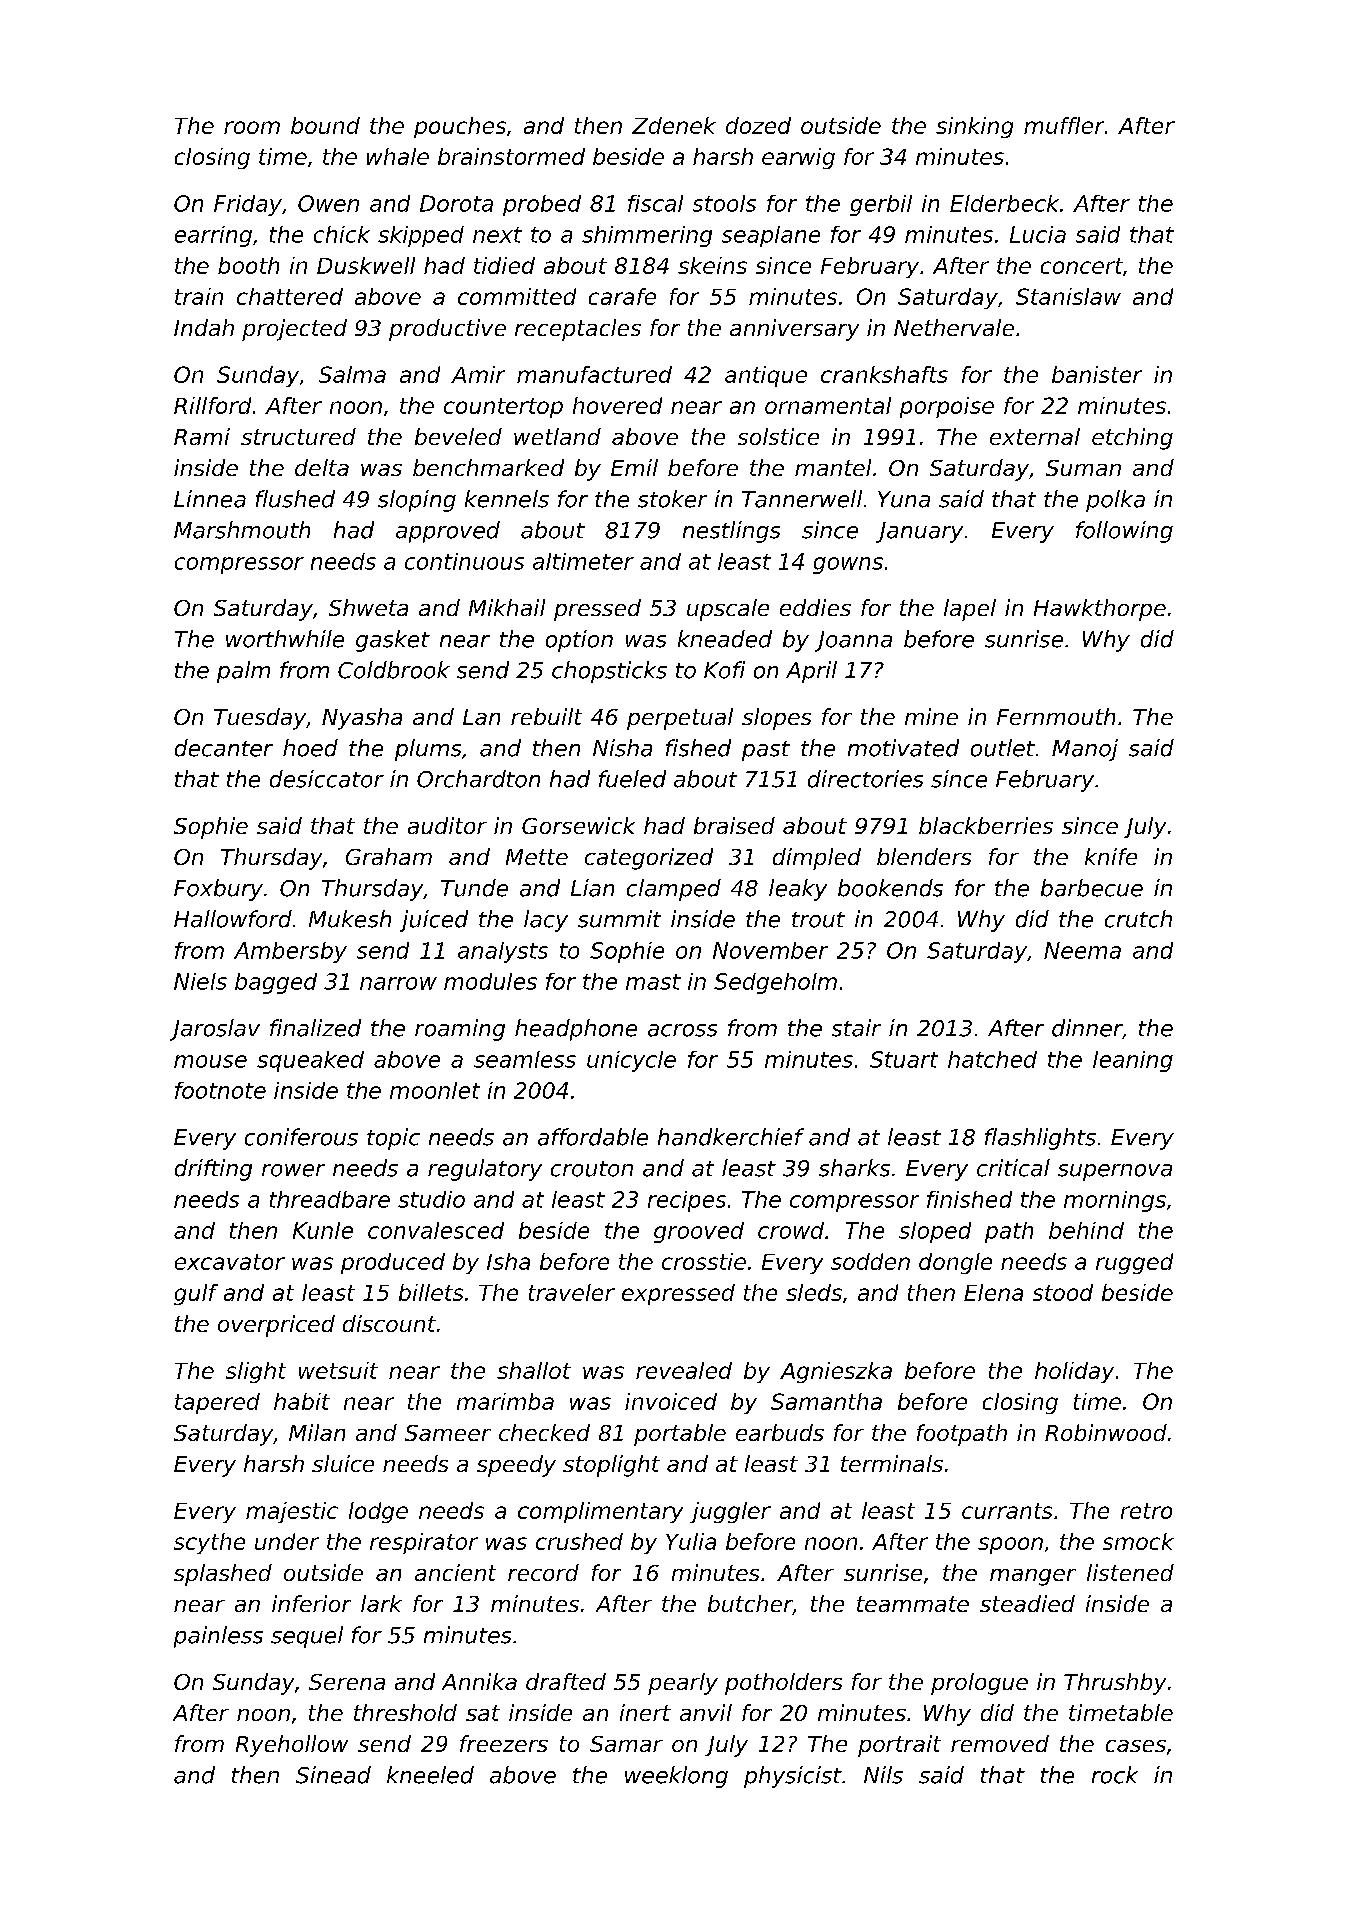 The height and width of the screenshot is (1906, 1347). Describe the element at coordinates (1111, 856) in the screenshot. I see `knife` at that location.
